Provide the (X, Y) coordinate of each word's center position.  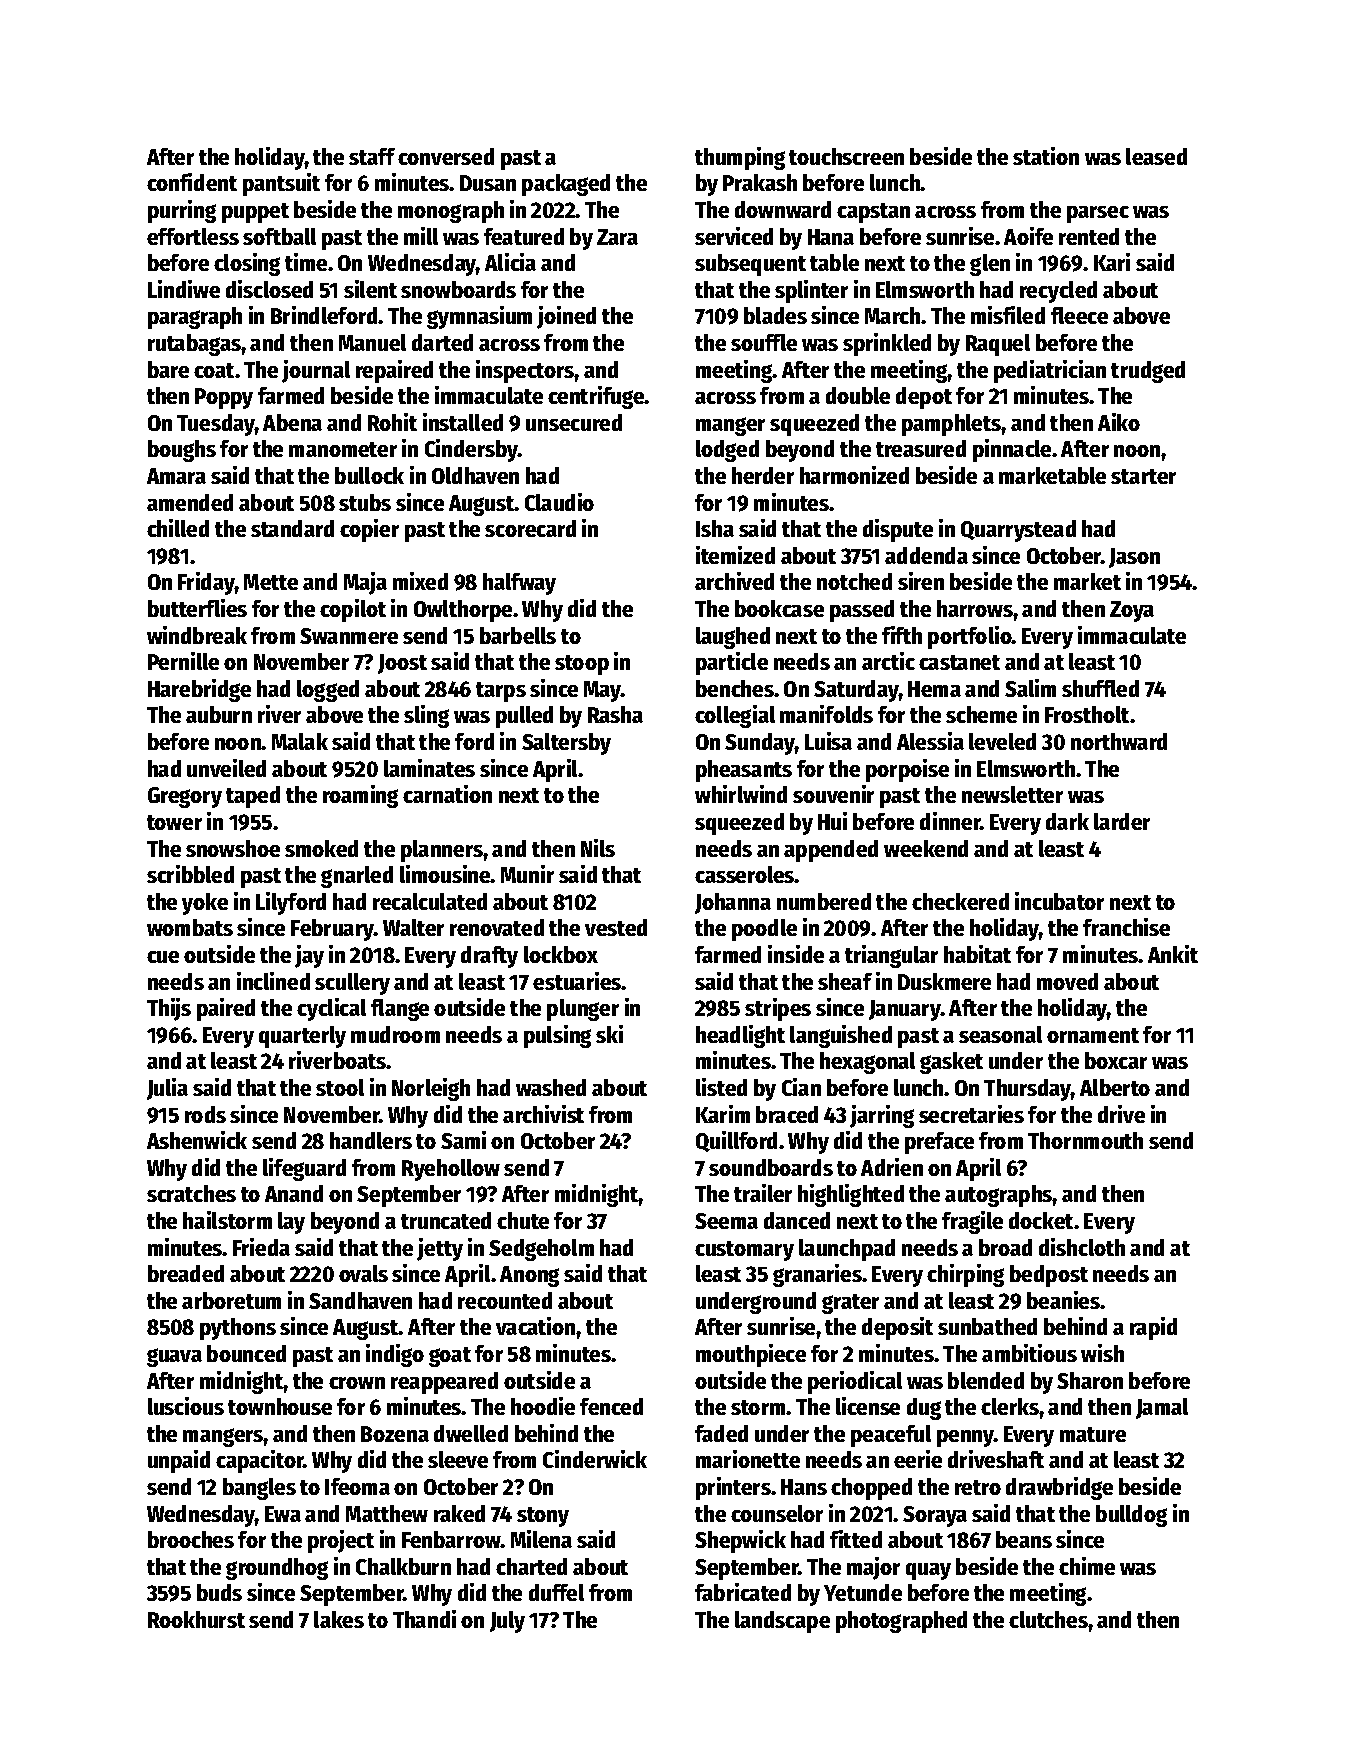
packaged (566, 185)
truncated (446, 1220)
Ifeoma (357, 1486)
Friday (206, 583)
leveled (1002, 741)
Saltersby (566, 744)
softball (279, 236)
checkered (960, 901)
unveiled (226, 768)
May (603, 691)
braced (787, 1114)
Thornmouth (1085, 1140)
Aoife (1028, 236)
